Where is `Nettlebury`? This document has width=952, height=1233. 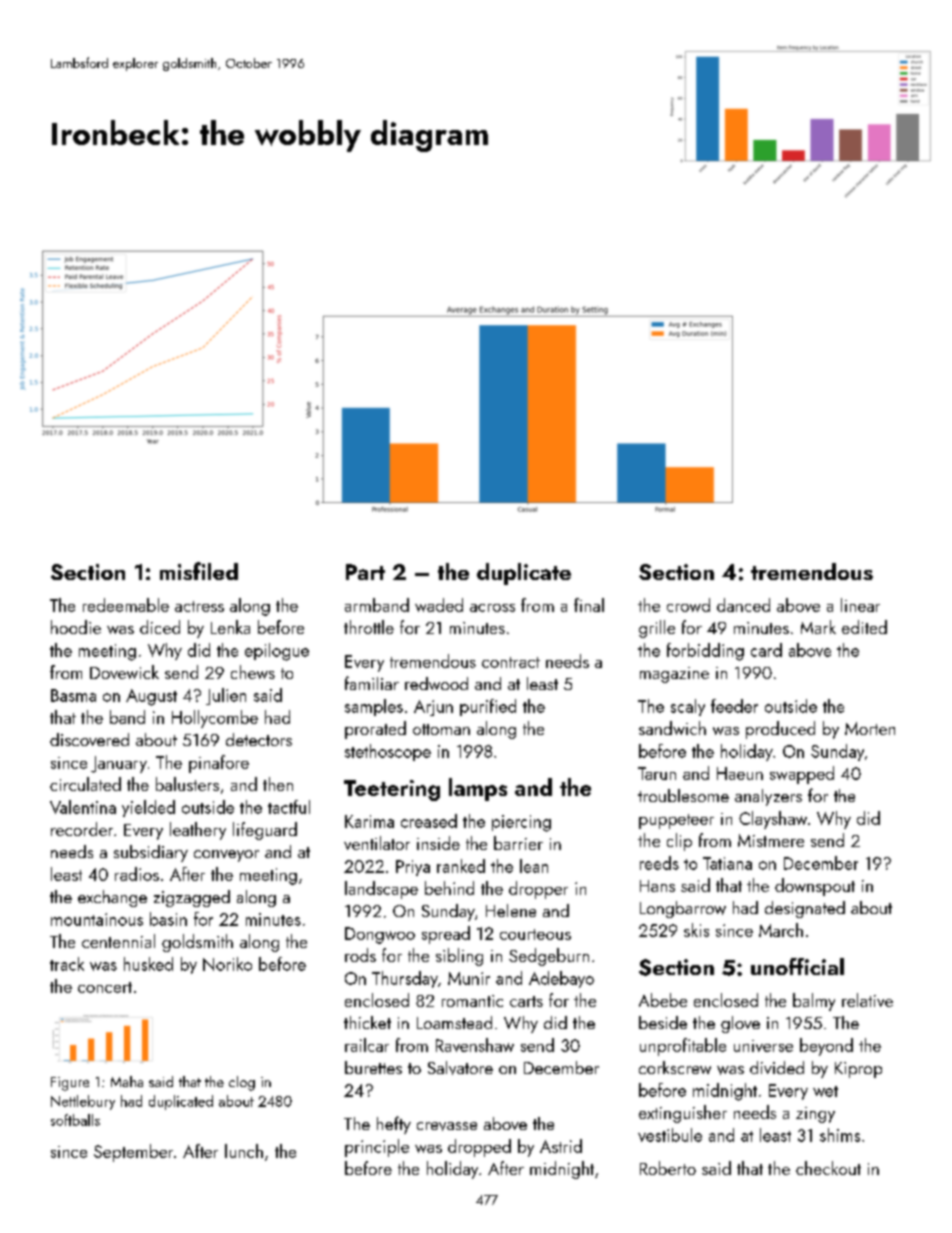 Nettlebury is located at coordinates (83, 1102).
